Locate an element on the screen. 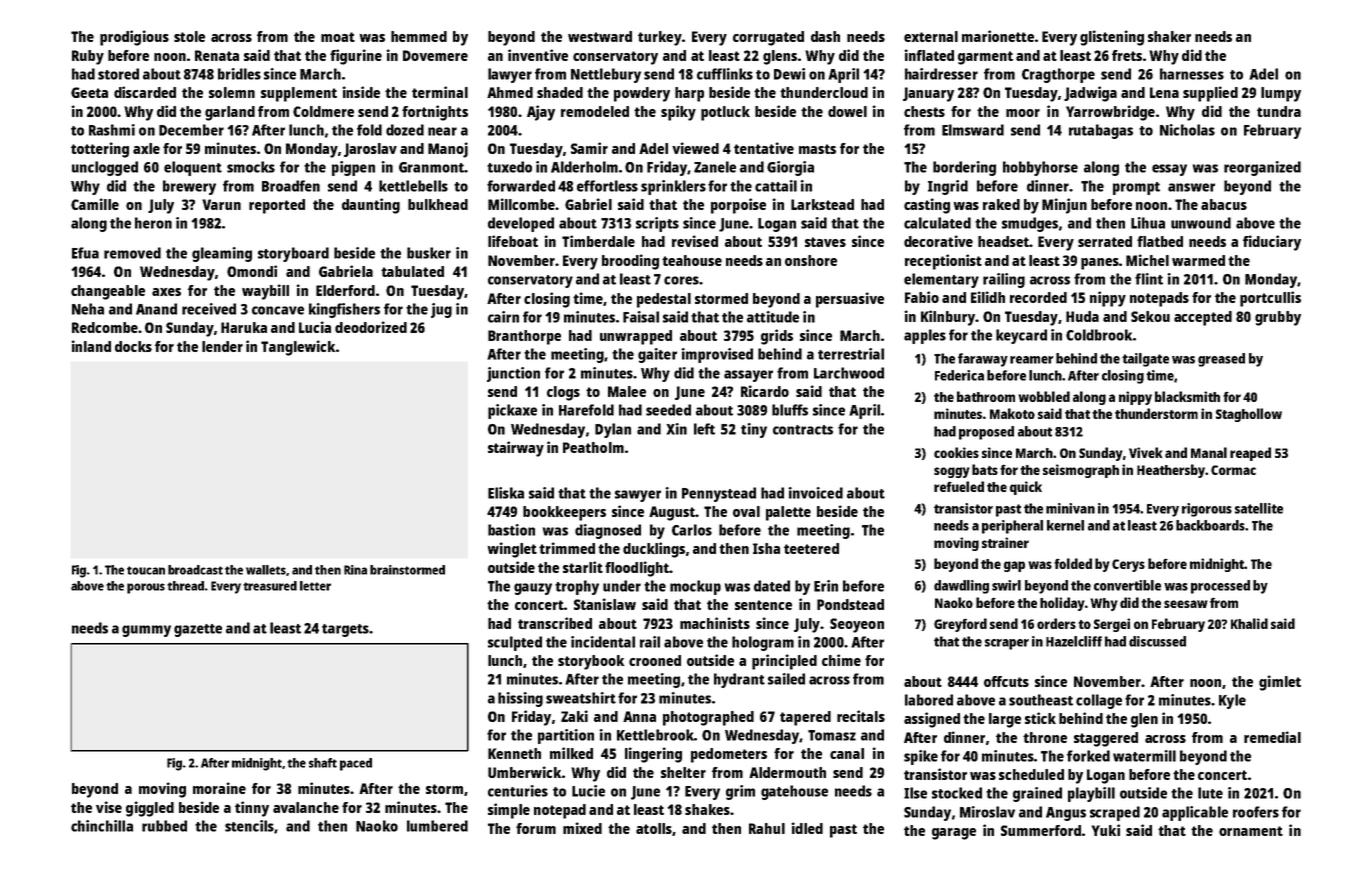  moraine is located at coordinates (219, 788).
